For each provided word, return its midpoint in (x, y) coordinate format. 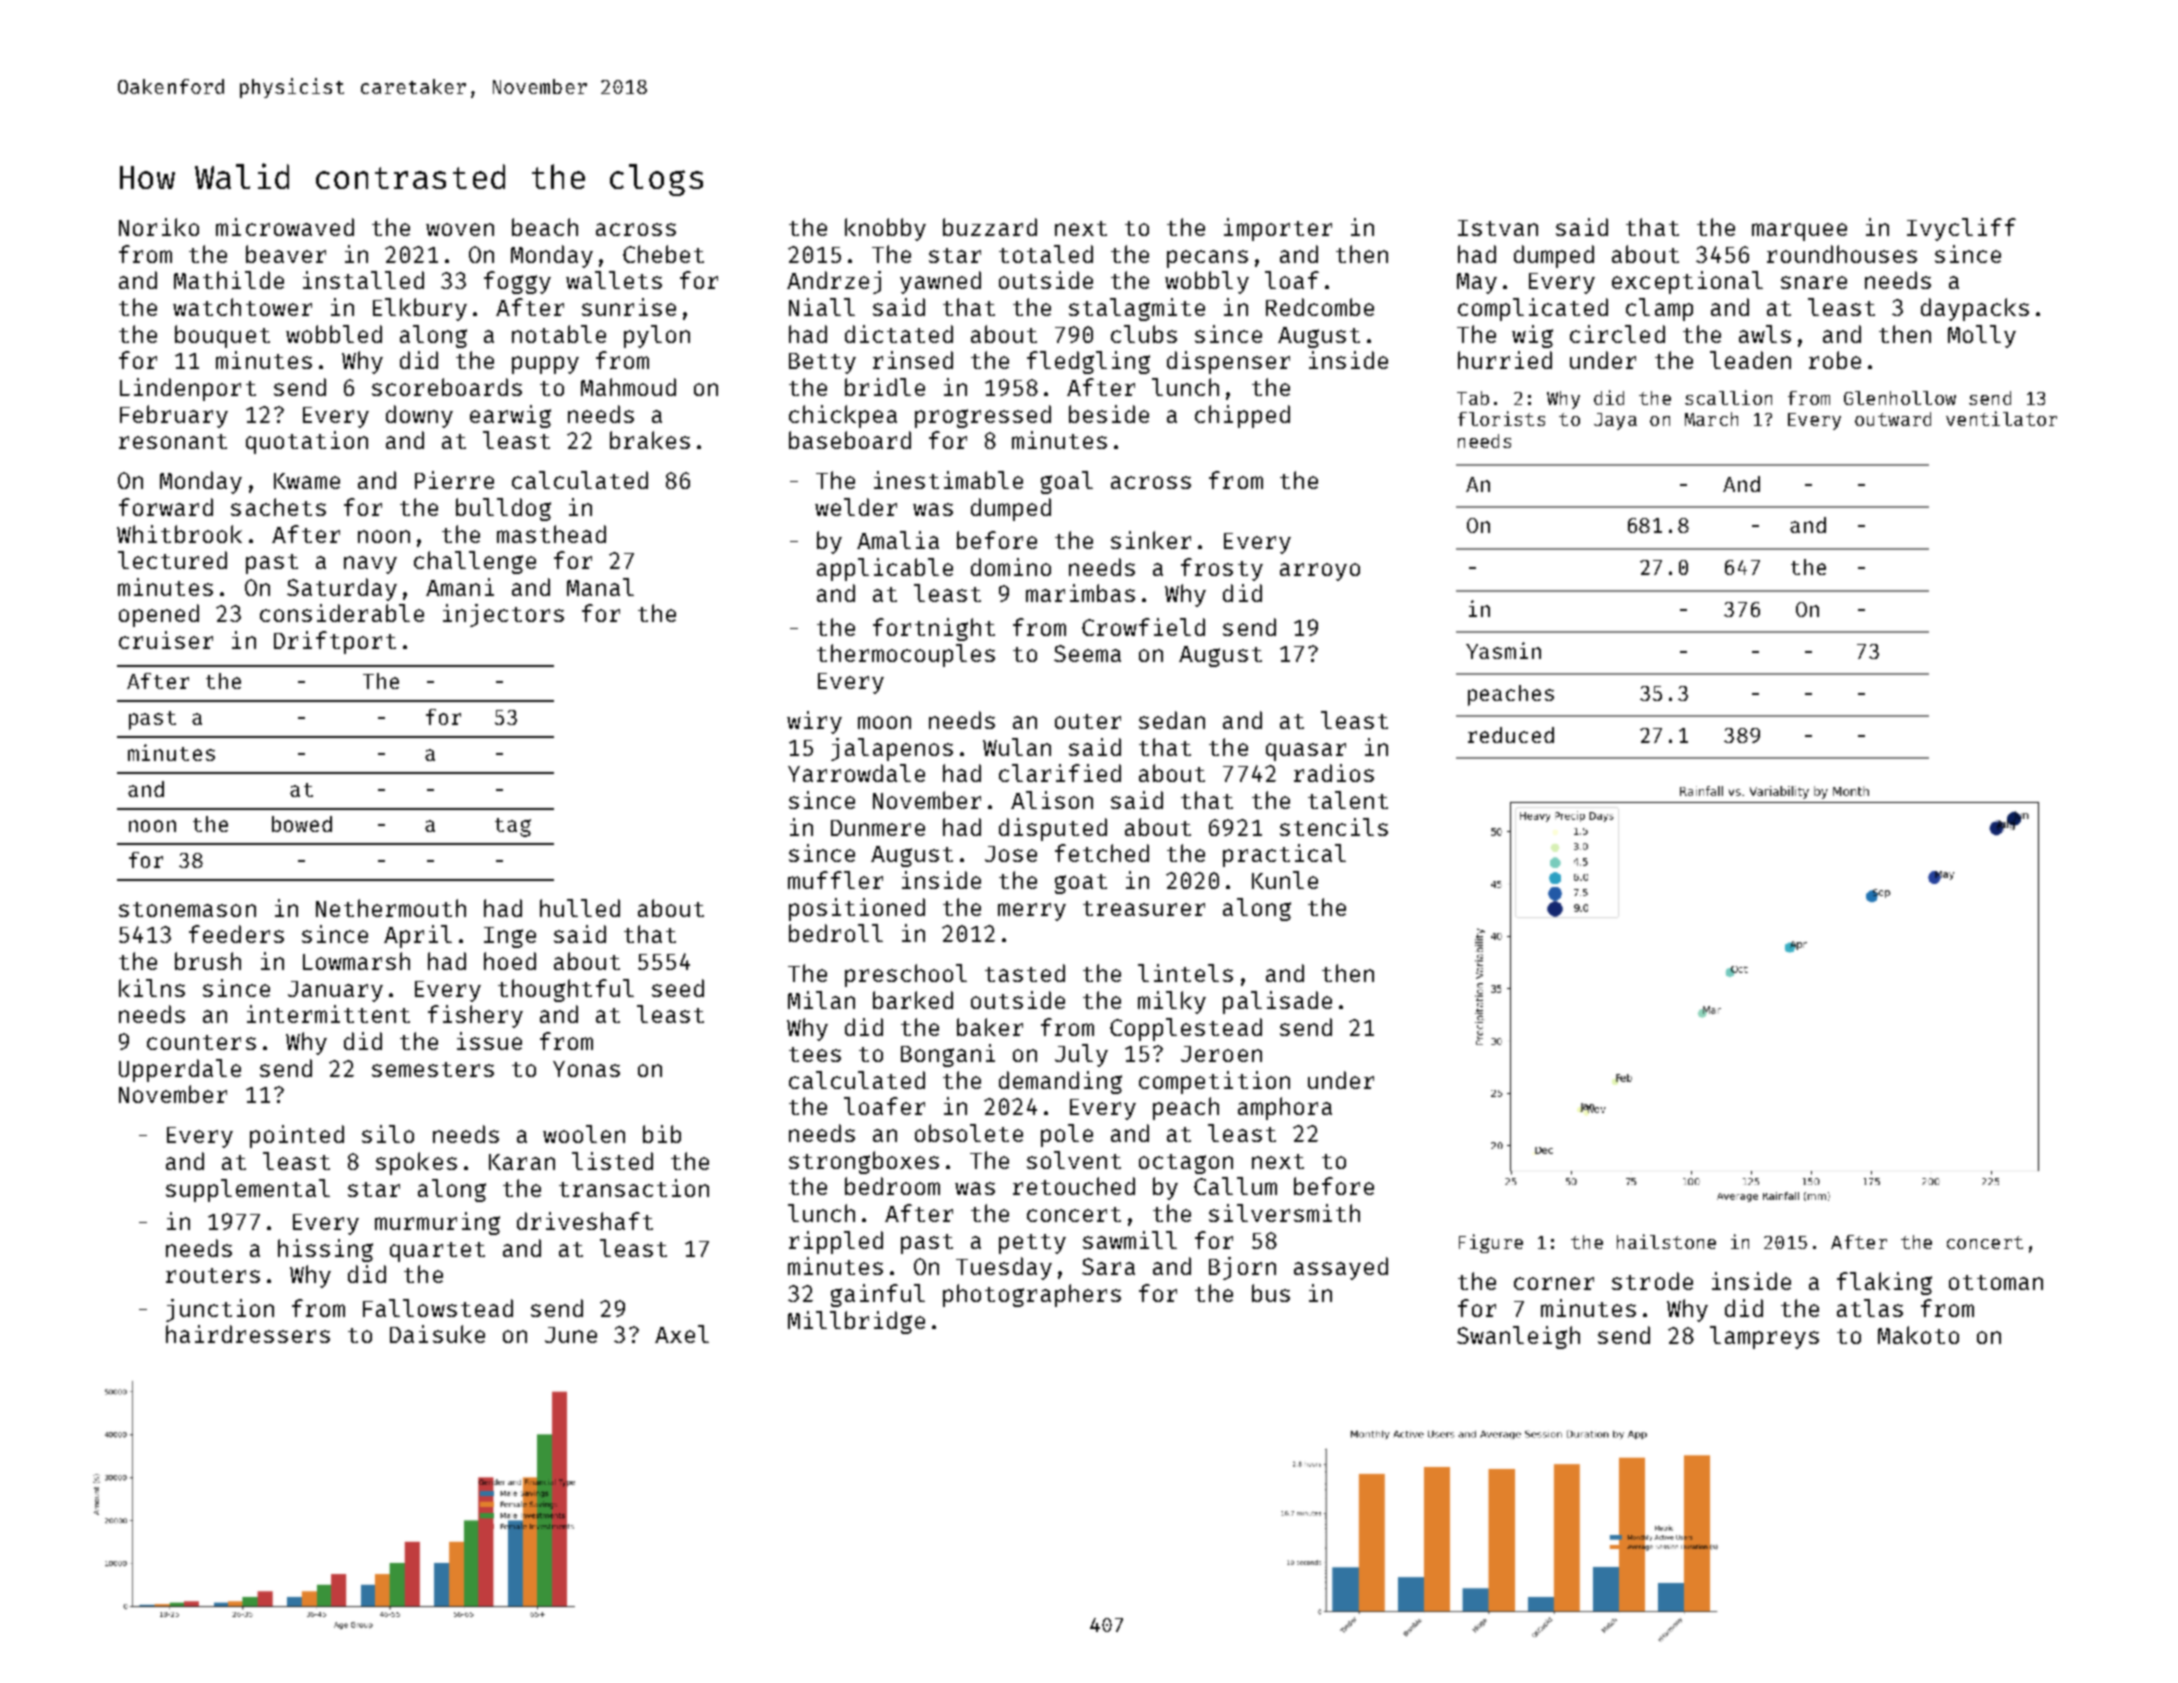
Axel (682, 1334)
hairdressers (248, 1334)
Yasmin (1503, 650)
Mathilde (229, 280)
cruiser (166, 640)
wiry (814, 722)
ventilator (2001, 418)
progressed (983, 416)
